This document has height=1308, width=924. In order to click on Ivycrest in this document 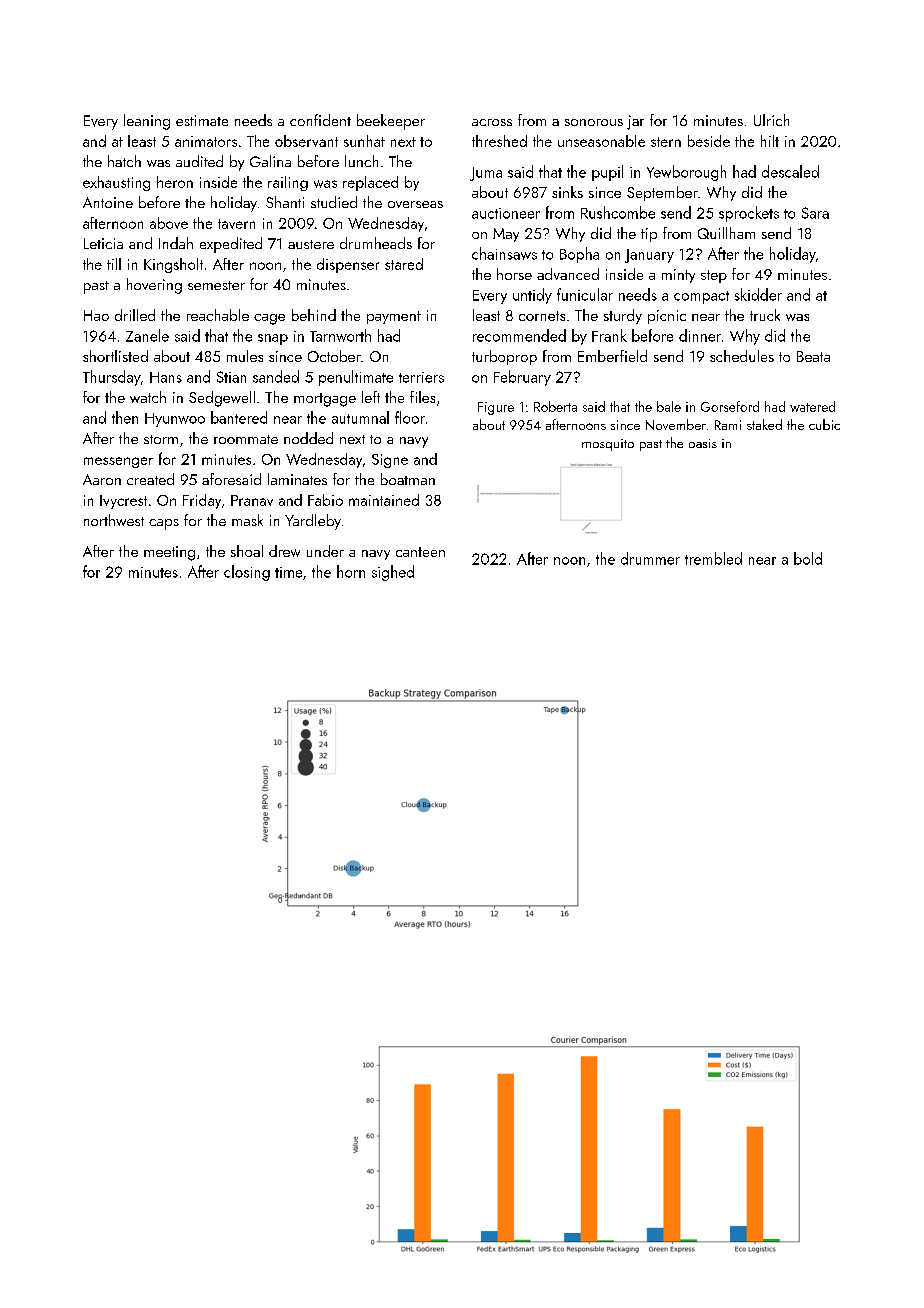, I will do `click(123, 502)`.
